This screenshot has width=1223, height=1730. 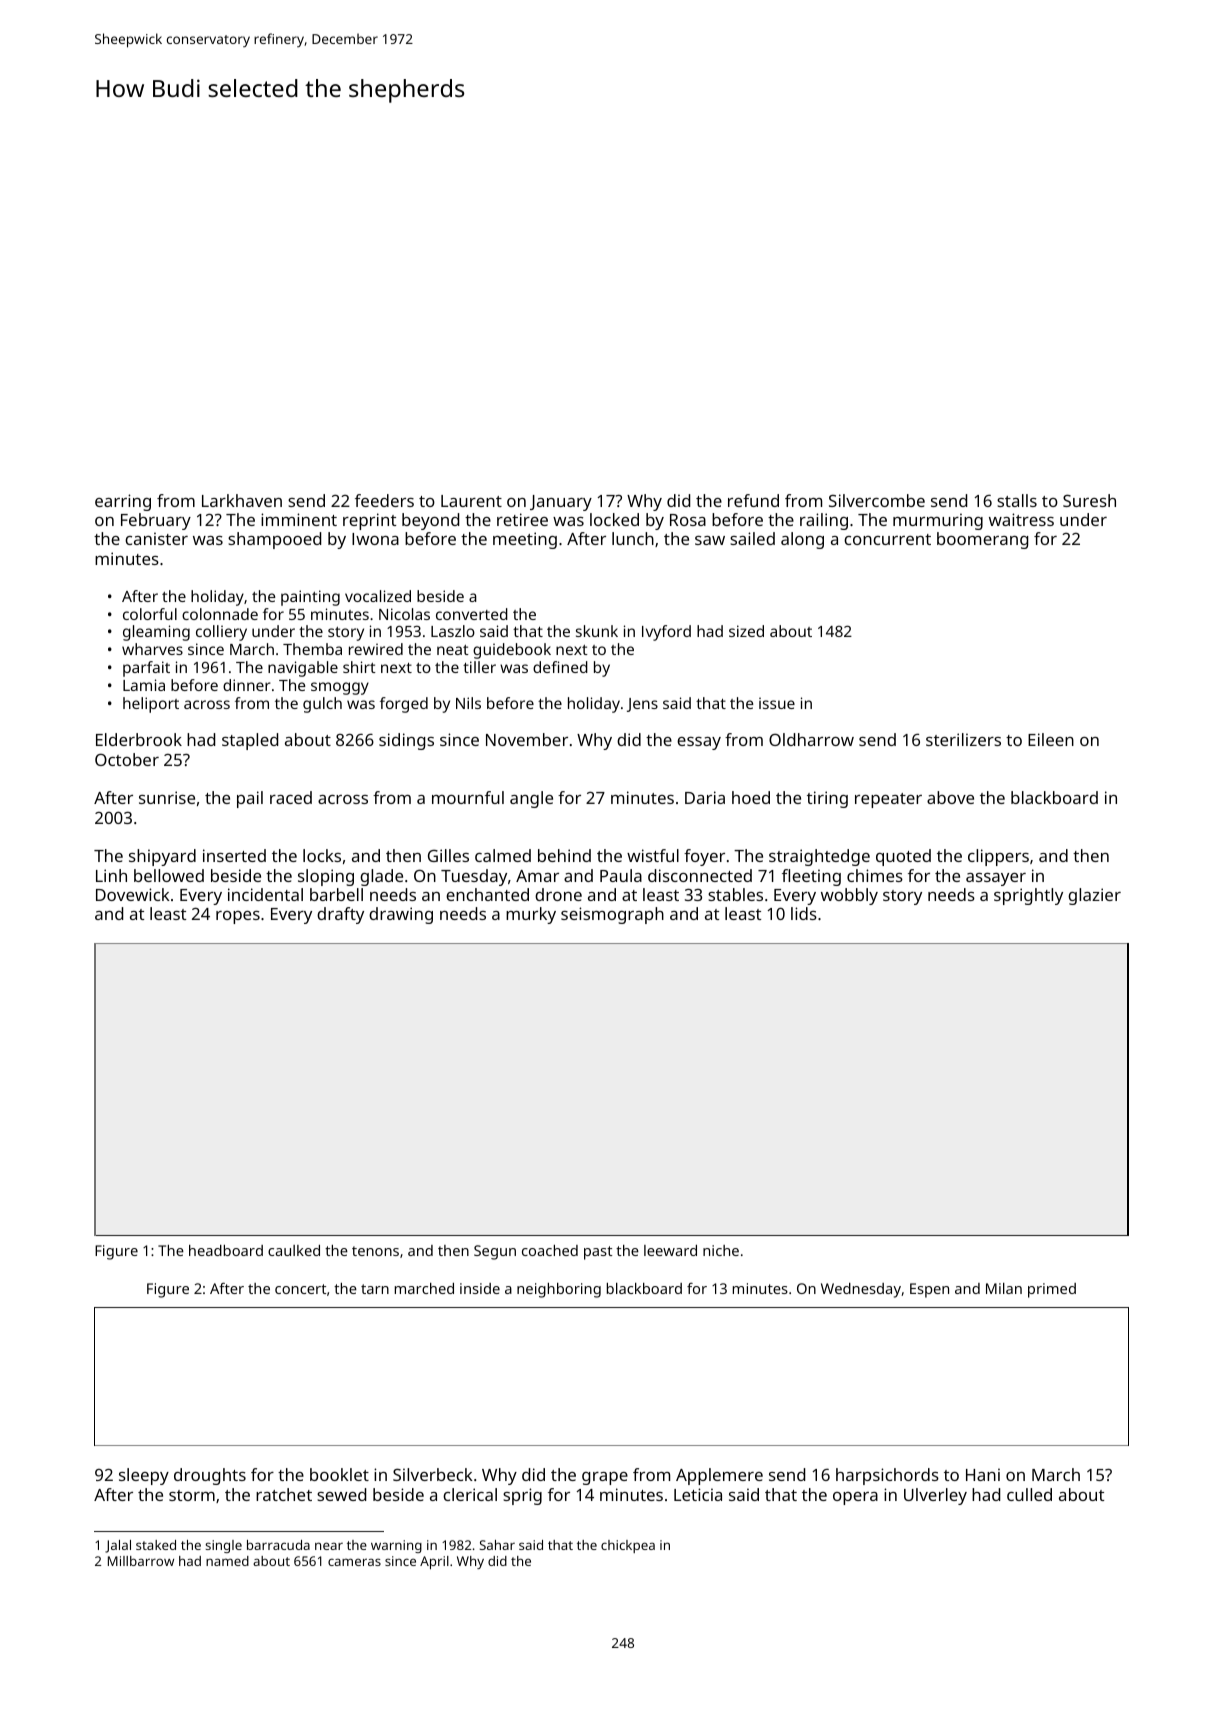 I want to click on skunk, so click(x=597, y=631).
